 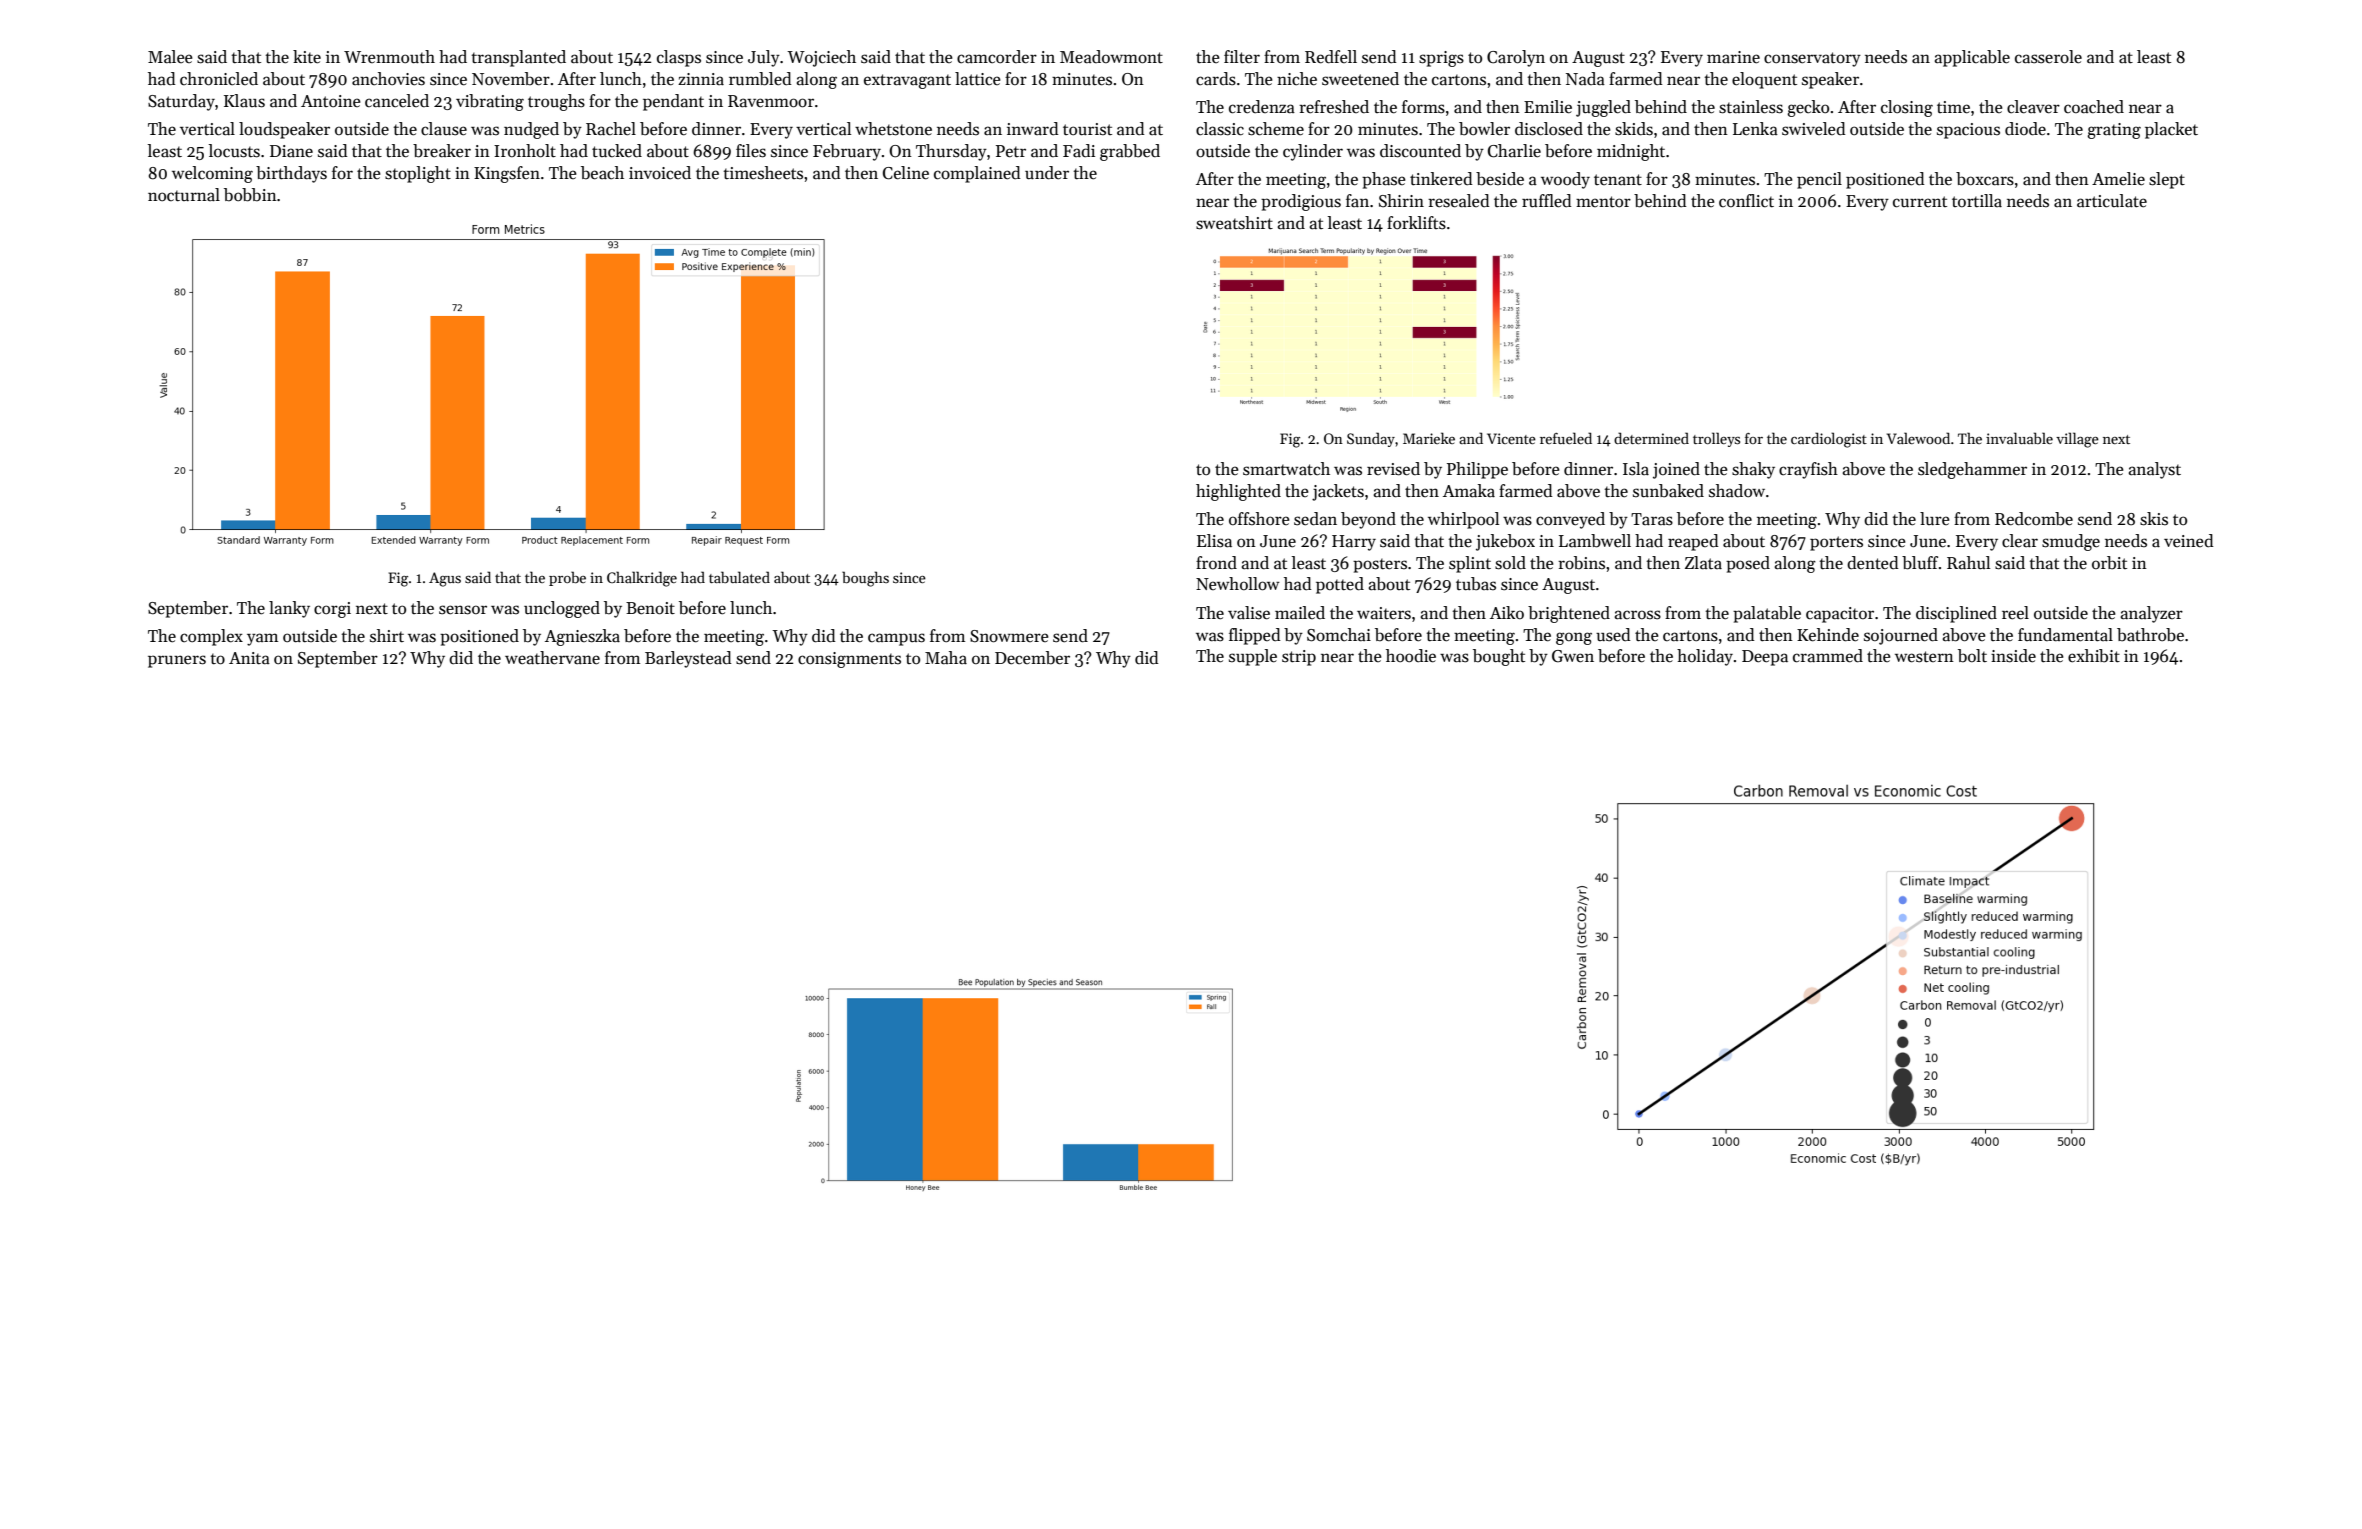 I want to click on pruners, so click(x=177, y=661).
